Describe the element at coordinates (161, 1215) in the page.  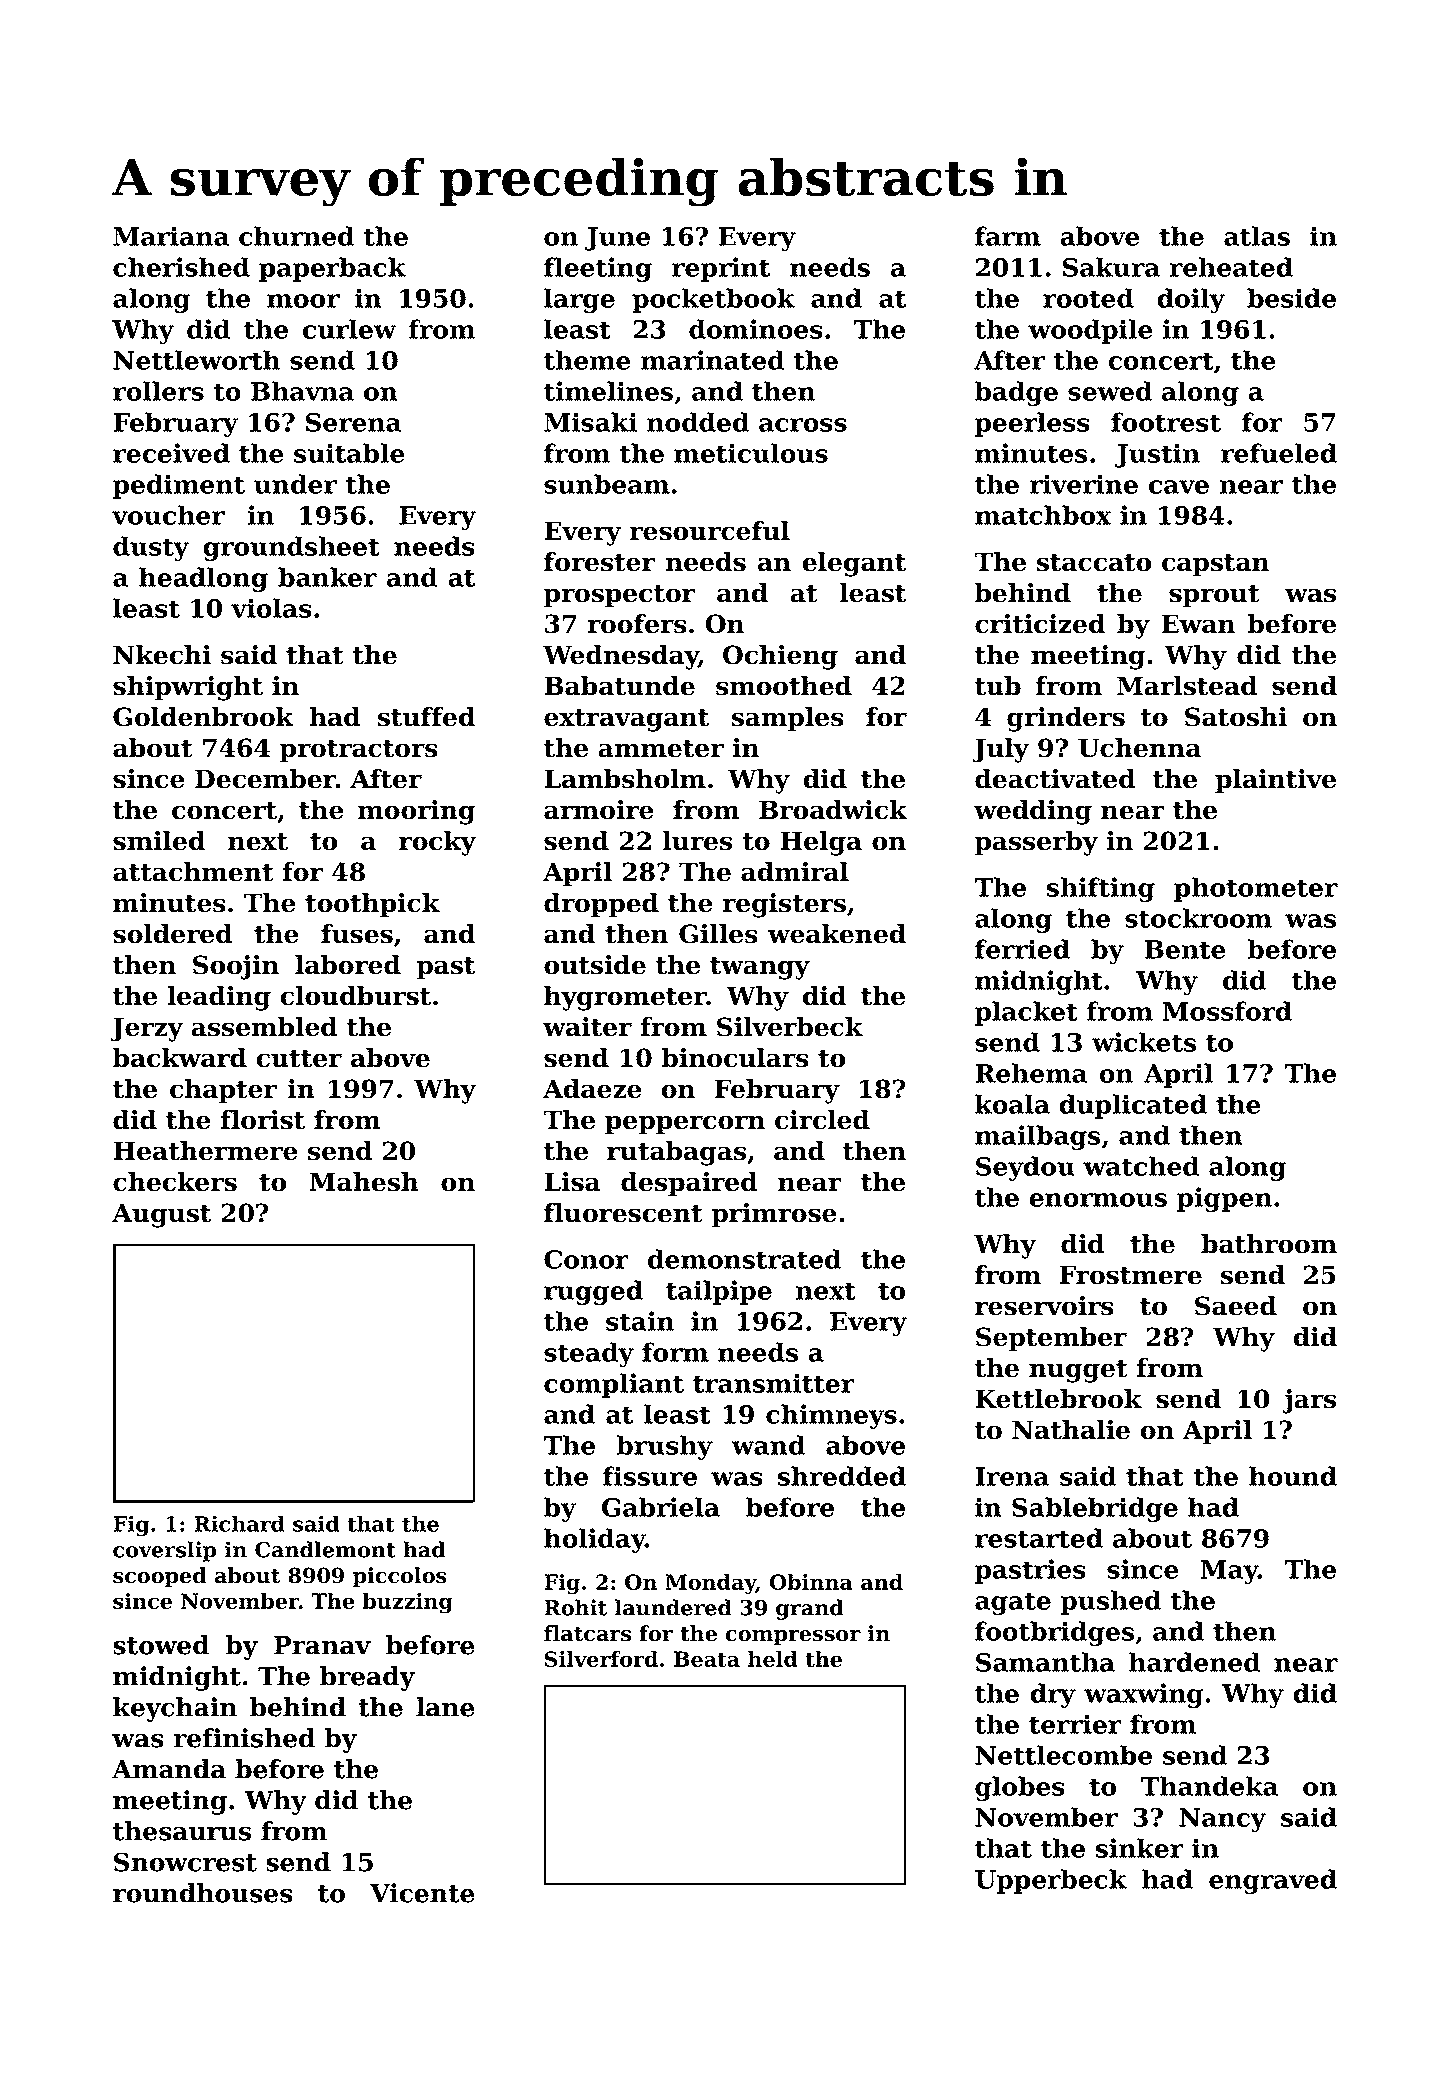
I see `August` at that location.
